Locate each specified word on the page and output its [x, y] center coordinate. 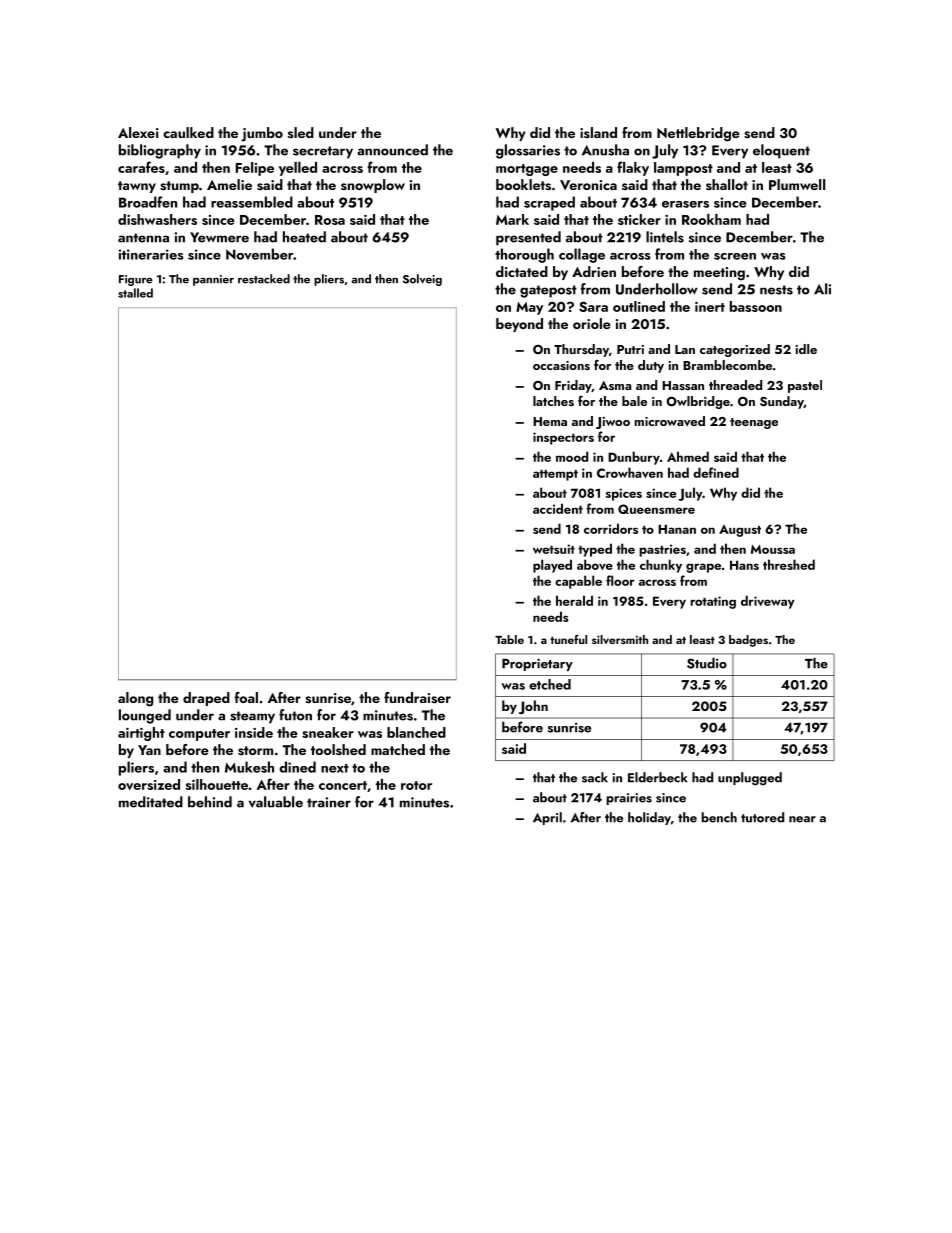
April [547, 818]
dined [297, 767]
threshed [789, 564]
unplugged [750, 779]
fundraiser [417, 698]
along [135, 699]
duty [651, 366]
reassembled [252, 202]
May [529, 308]
